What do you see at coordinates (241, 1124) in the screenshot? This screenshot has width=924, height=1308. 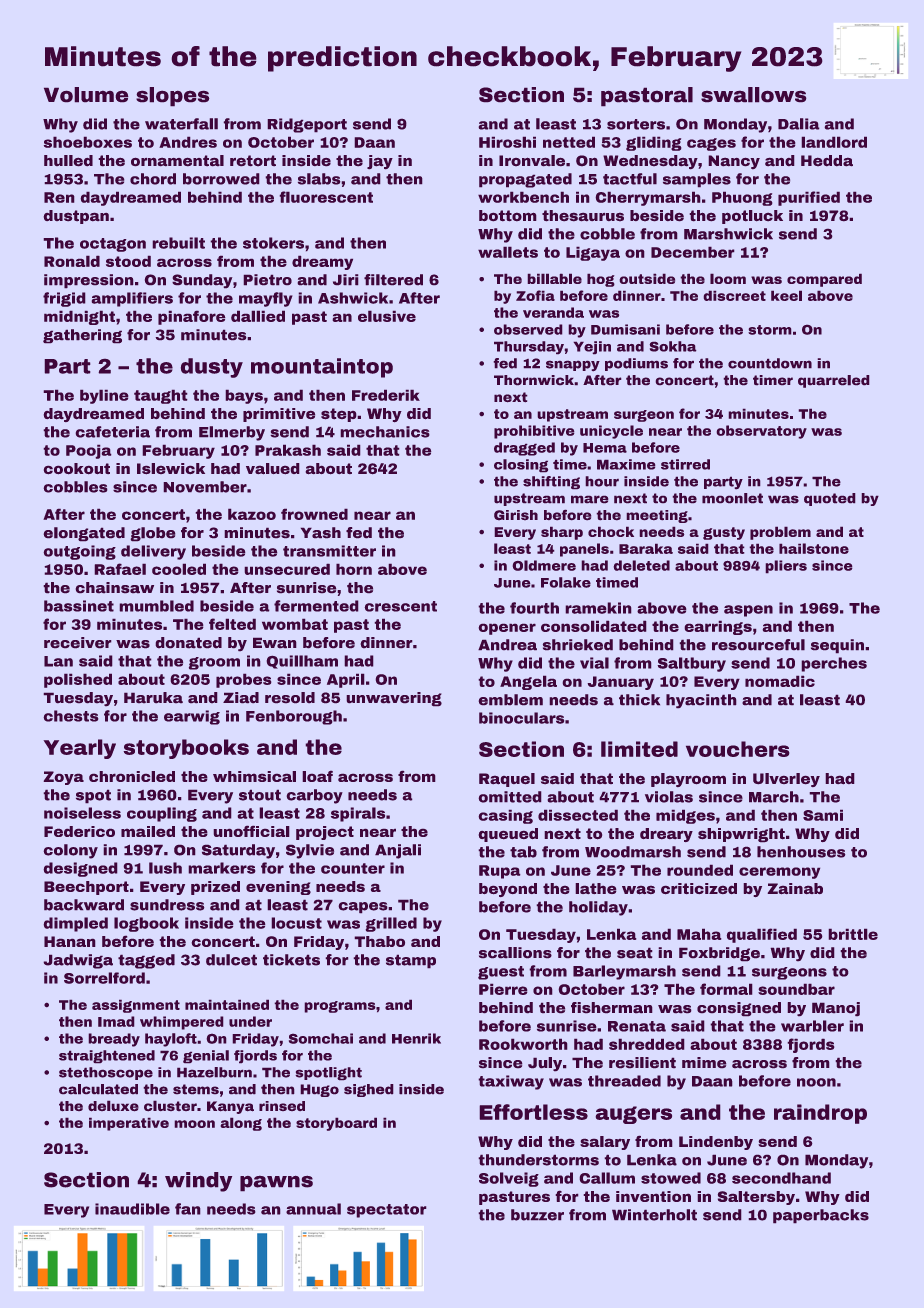 I see `along` at bounding box center [241, 1124].
